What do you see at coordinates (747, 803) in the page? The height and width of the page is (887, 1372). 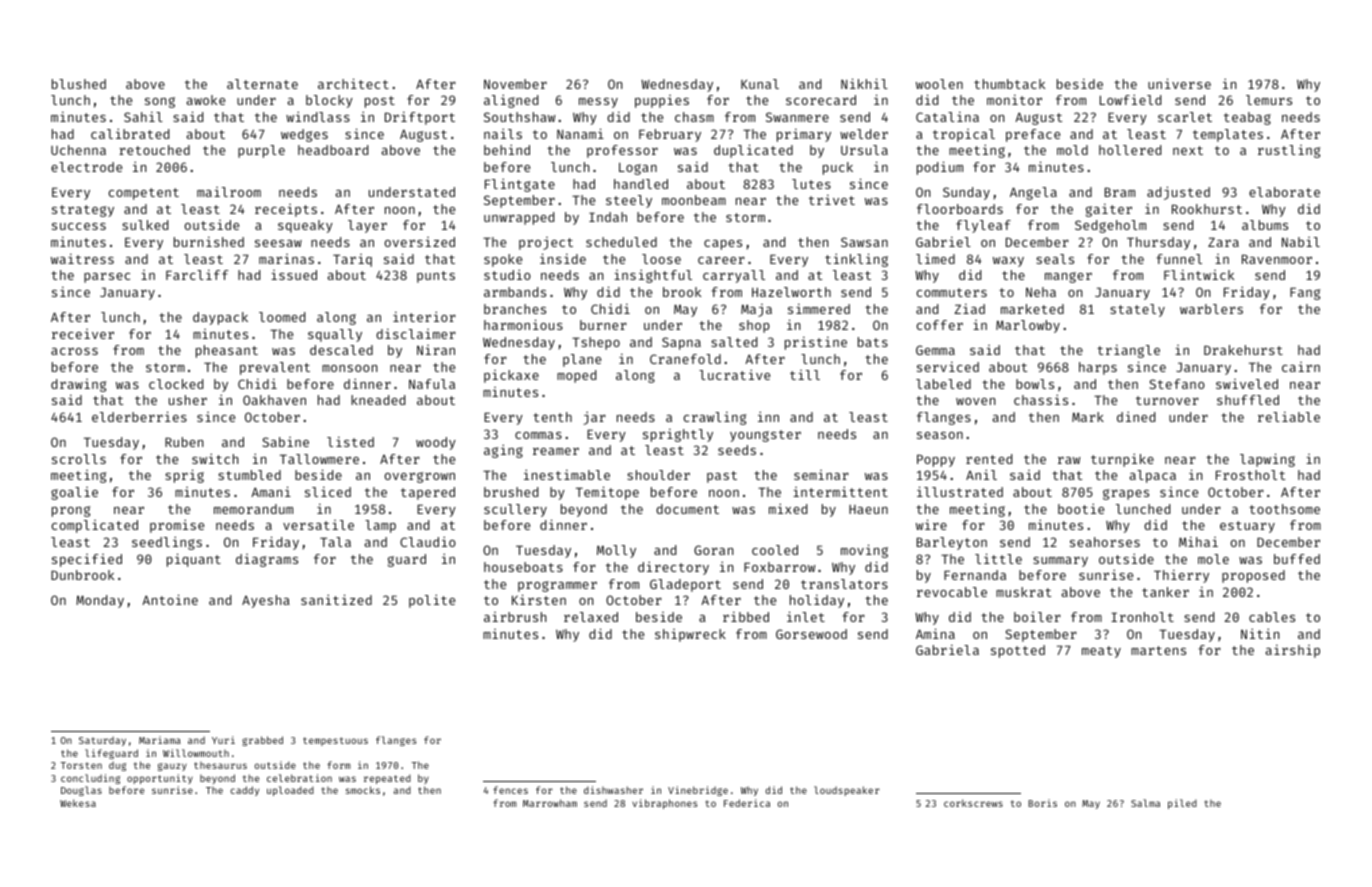 I see `Federica` at bounding box center [747, 803].
